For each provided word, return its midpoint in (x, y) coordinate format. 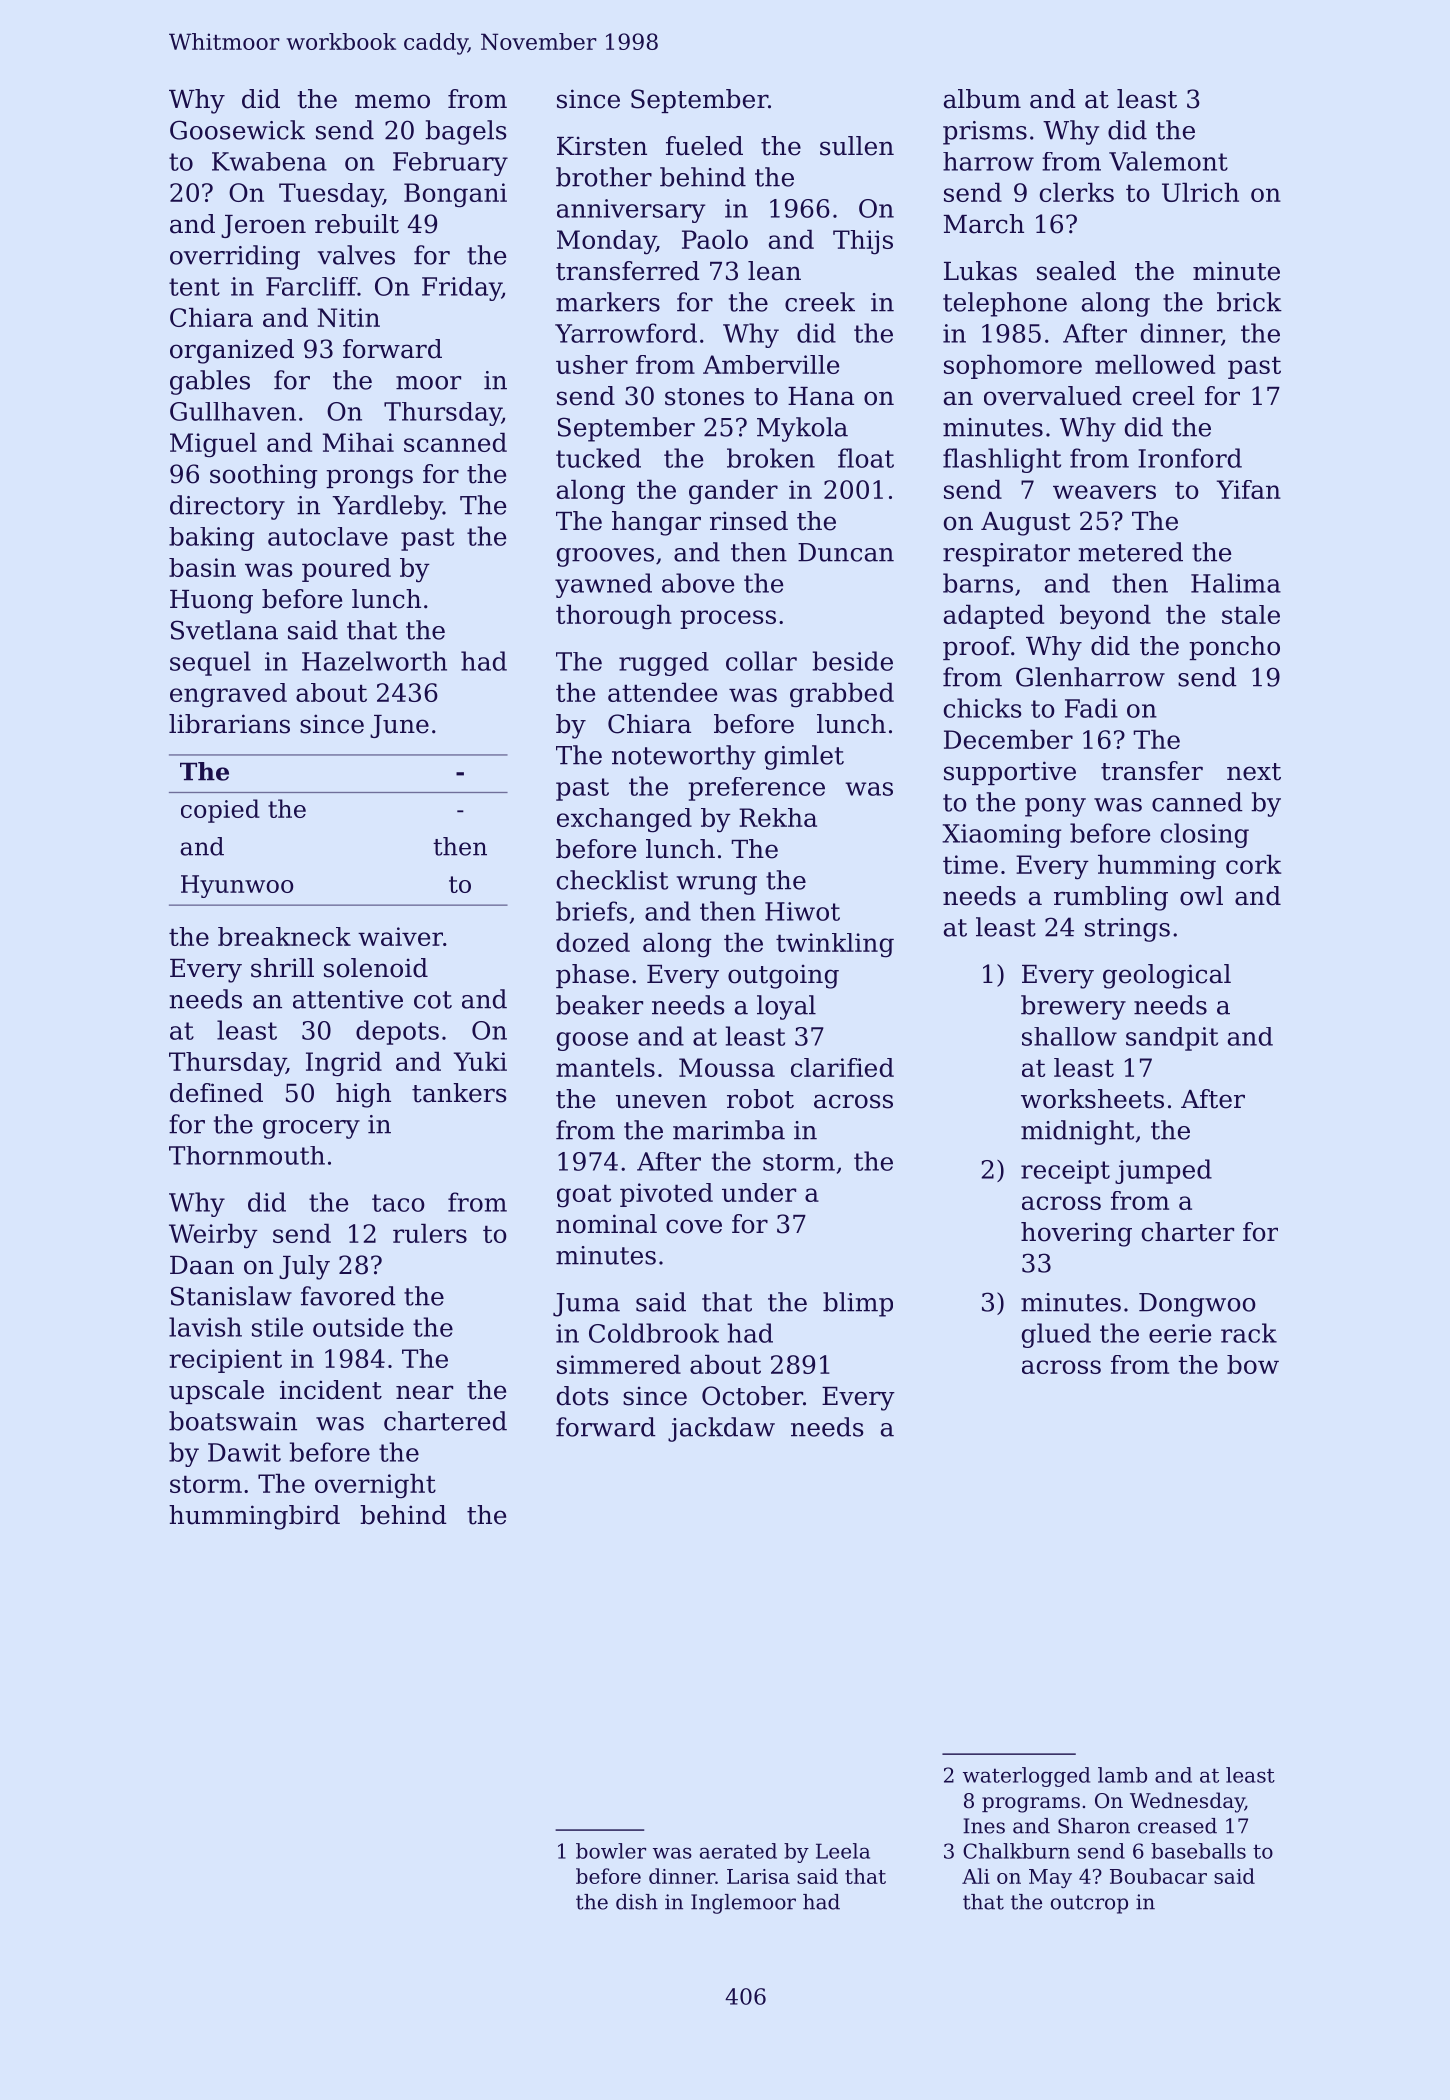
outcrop (1089, 1904)
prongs (369, 479)
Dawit (244, 1452)
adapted (994, 616)
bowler (611, 1851)
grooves (605, 557)
